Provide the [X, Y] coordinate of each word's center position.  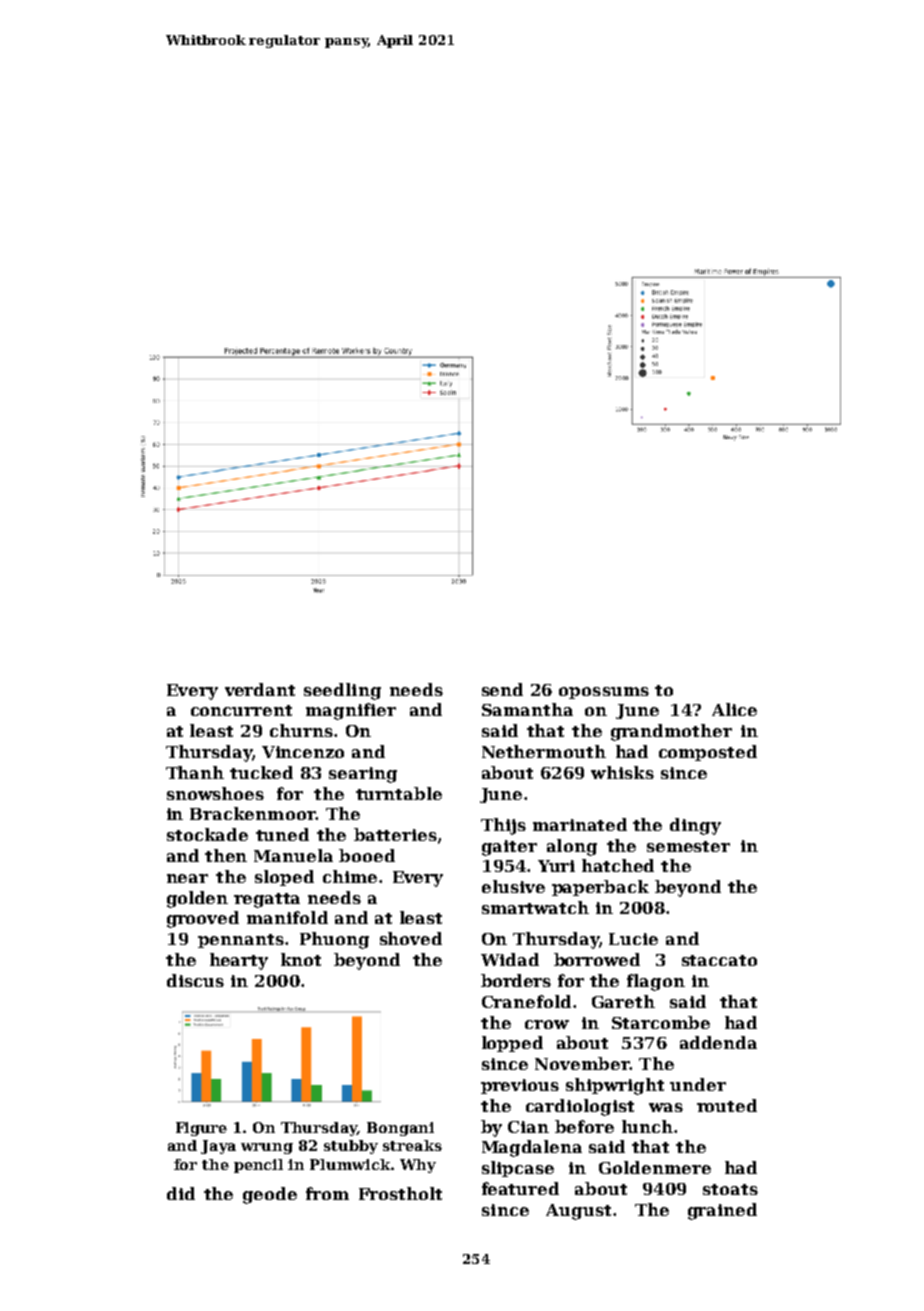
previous [520, 1086]
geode [270, 1195]
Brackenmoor [253, 813]
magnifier [351, 711]
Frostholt [400, 1193]
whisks [622, 772]
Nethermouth [544, 751]
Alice [734, 709]
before [584, 1126]
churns [301, 730]
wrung [267, 1148]
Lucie [633, 939]
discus [195, 980]
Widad [510, 959]
